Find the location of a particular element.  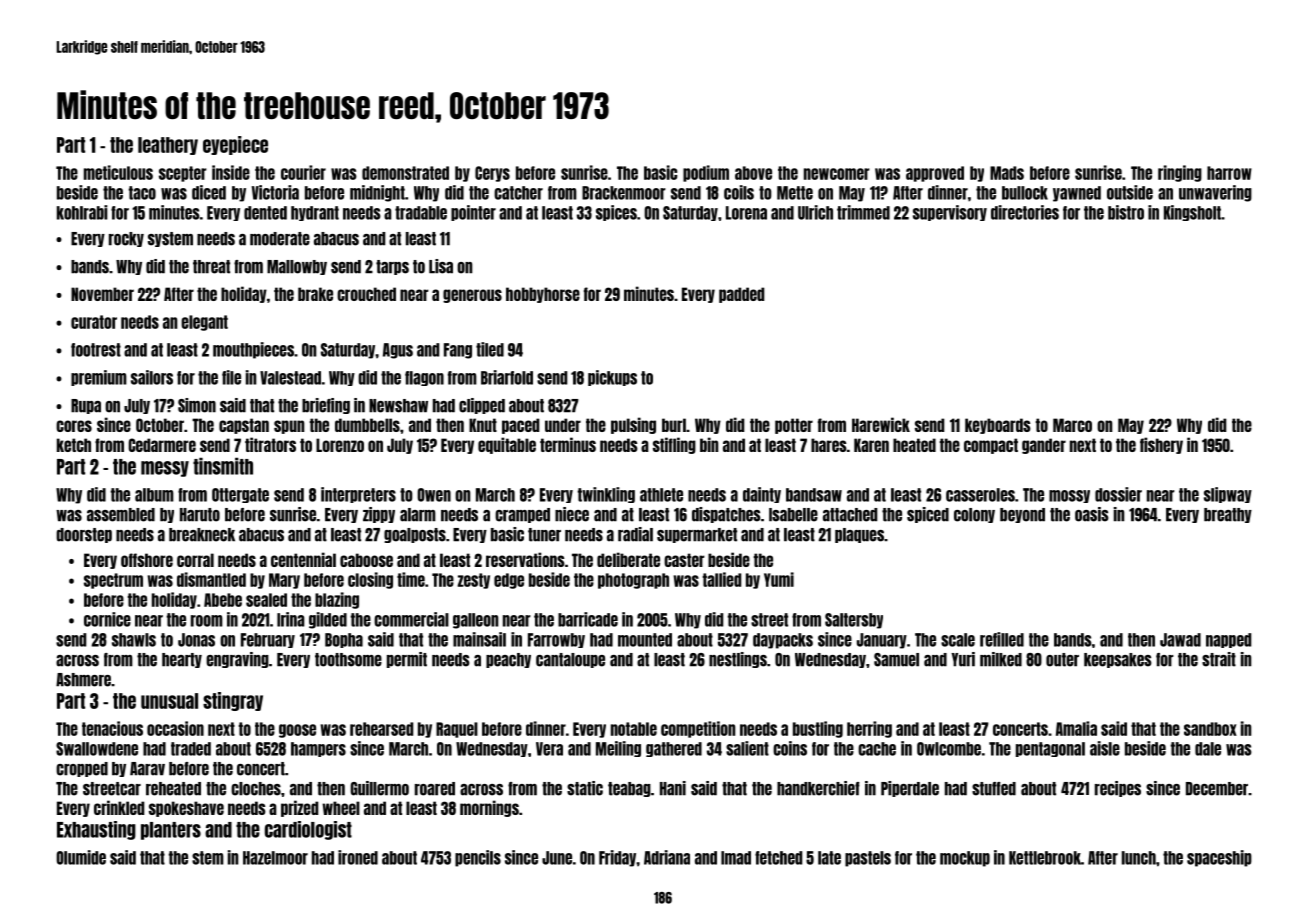

bistro is located at coordinates (1126, 212).
